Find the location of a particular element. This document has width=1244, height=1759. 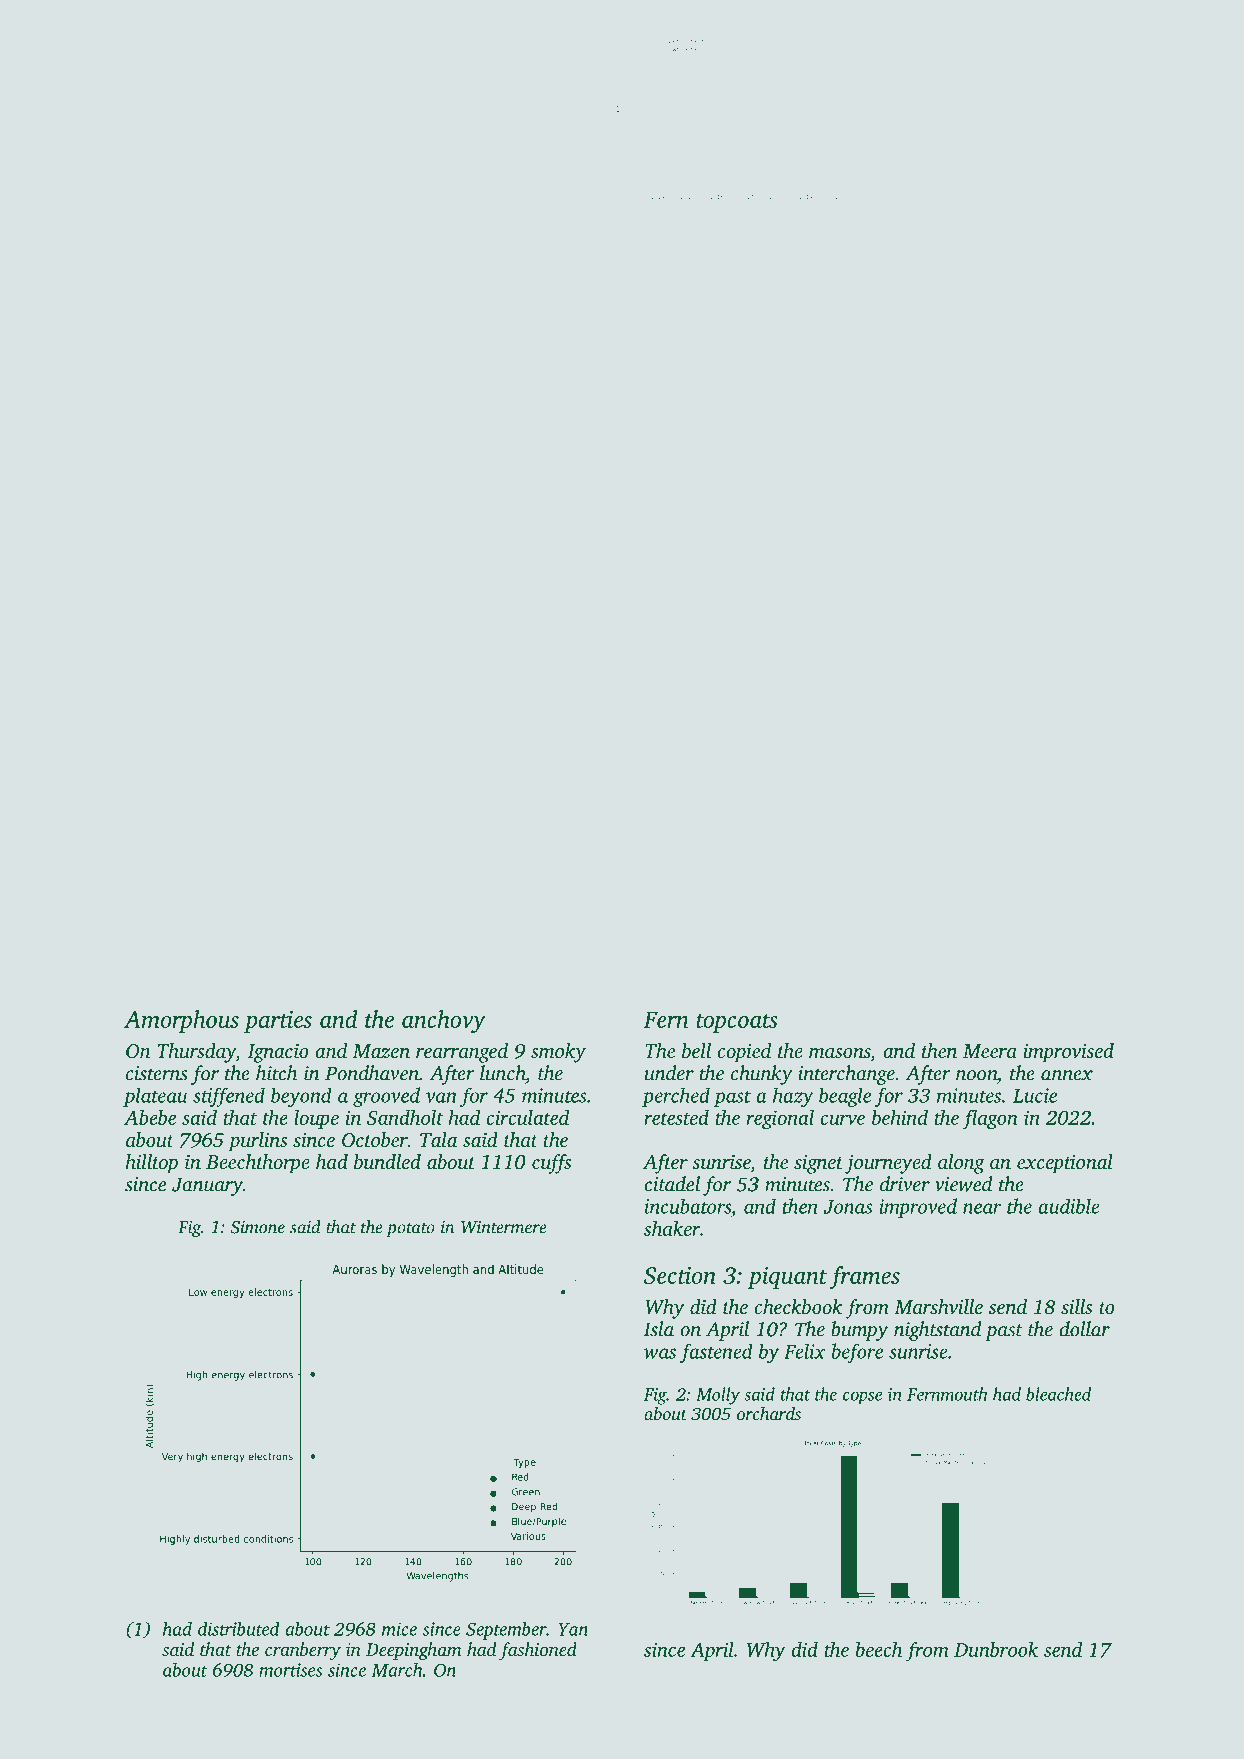

plateau is located at coordinates (155, 1097).
